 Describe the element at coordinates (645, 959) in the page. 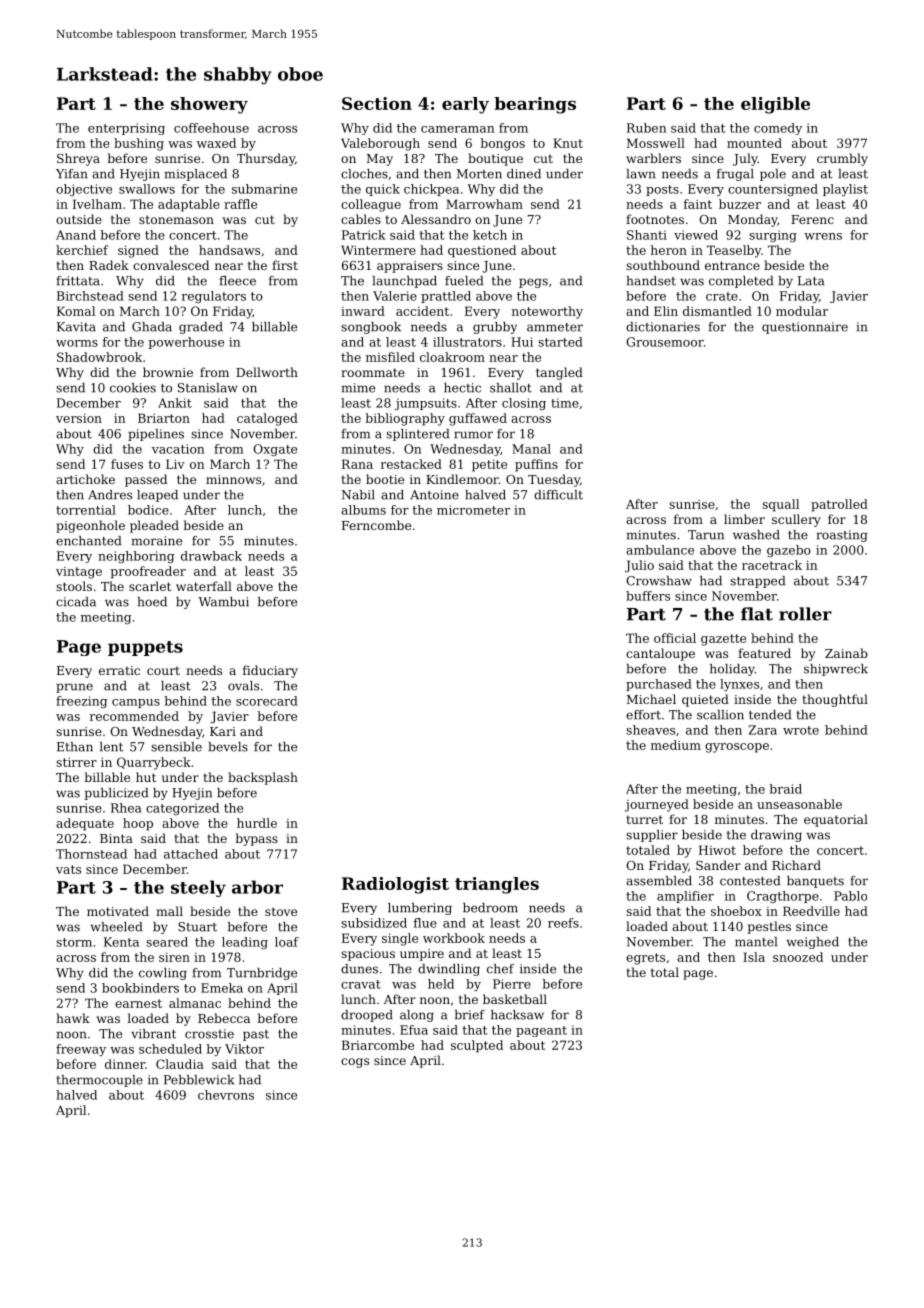

I see `egrets` at that location.
